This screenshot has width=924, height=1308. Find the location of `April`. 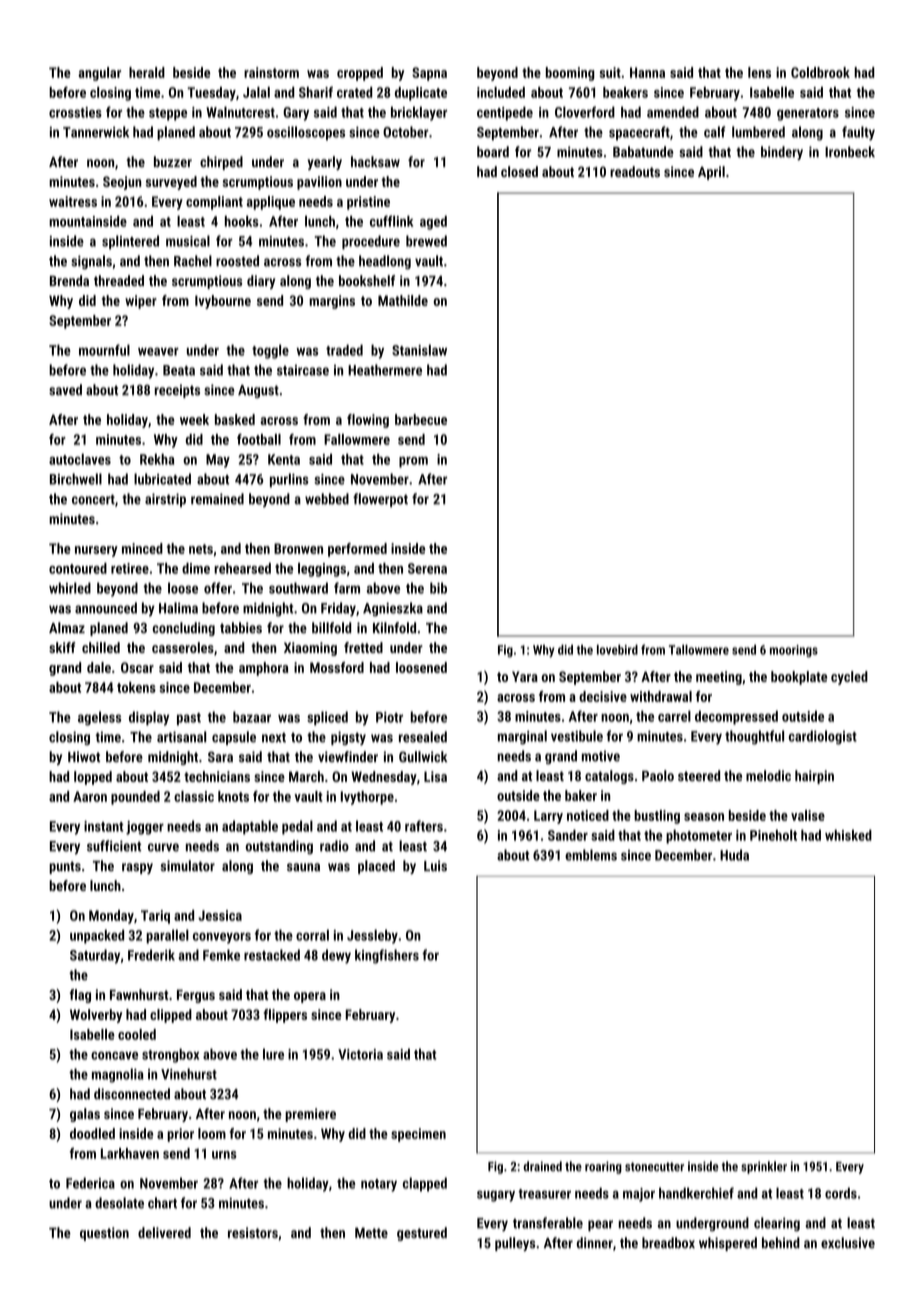

April is located at coordinates (711, 173).
